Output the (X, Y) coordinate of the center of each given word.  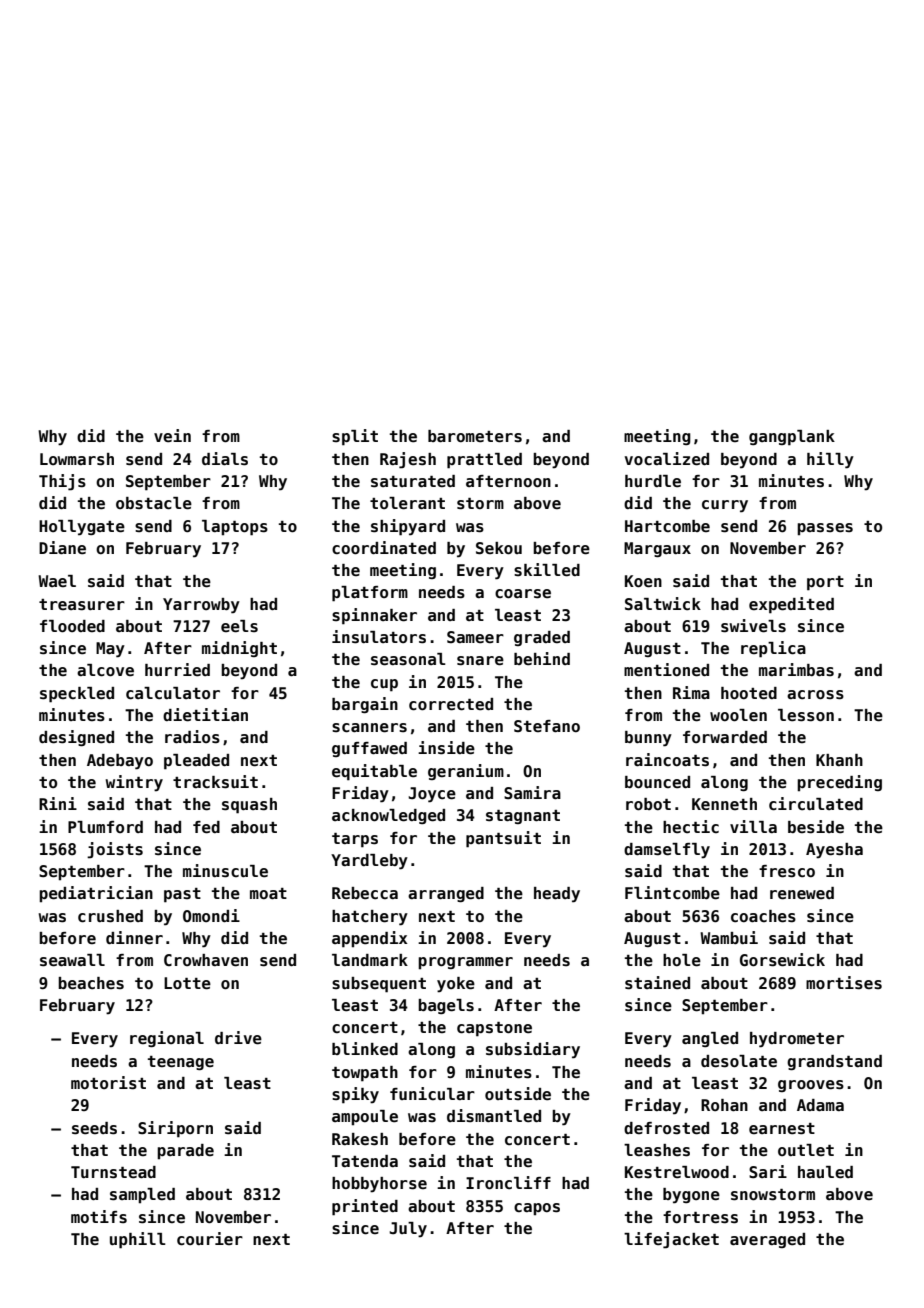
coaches (763, 916)
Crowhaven (206, 960)
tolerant (407, 503)
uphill (138, 1240)
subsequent (379, 985)
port (825, 583)
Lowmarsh (77, 459)
